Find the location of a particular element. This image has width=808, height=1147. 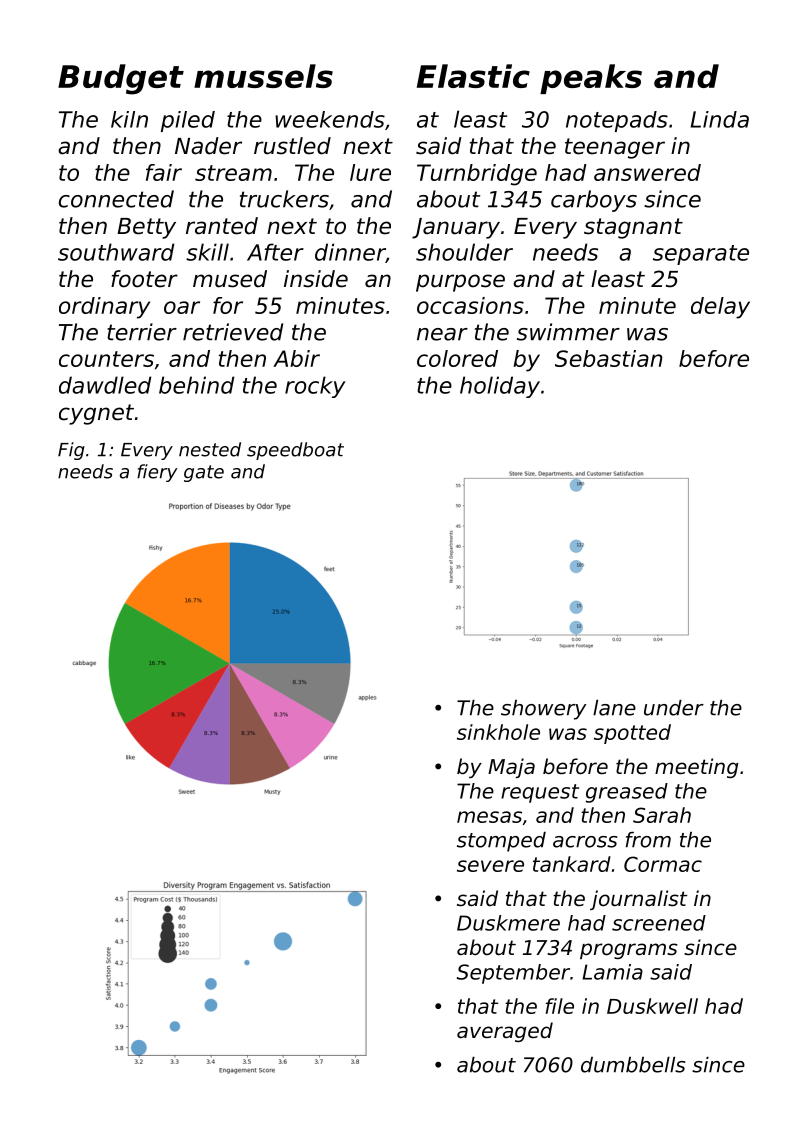

lane is located at coordinates (614, 708).
